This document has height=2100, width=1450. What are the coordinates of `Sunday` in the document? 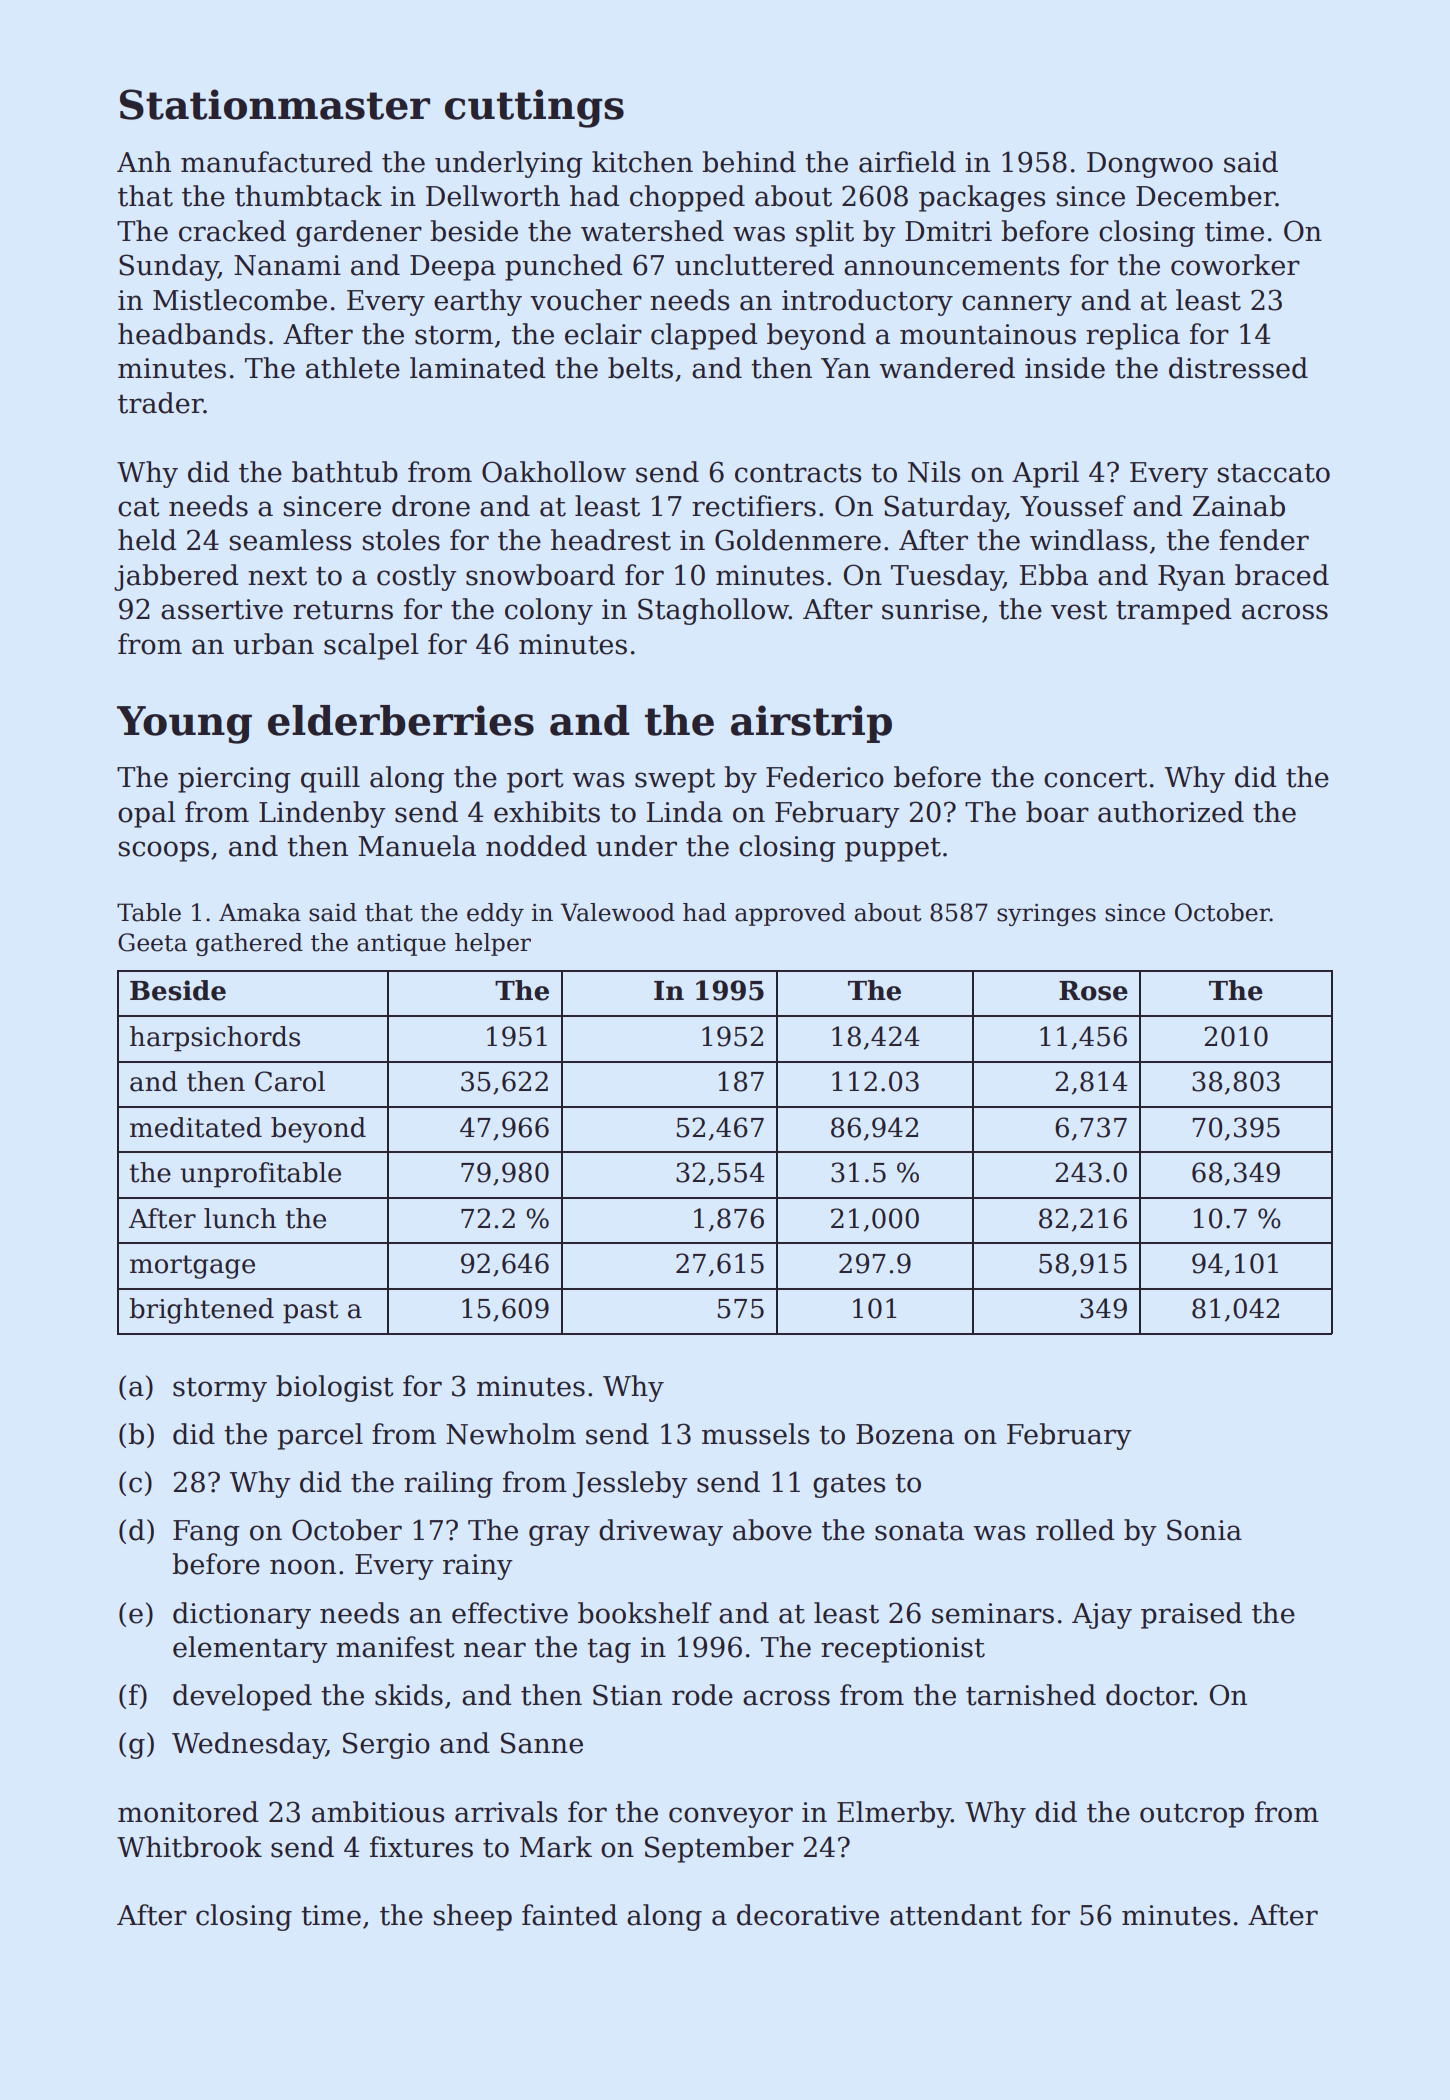 It's located at (168, 267).
